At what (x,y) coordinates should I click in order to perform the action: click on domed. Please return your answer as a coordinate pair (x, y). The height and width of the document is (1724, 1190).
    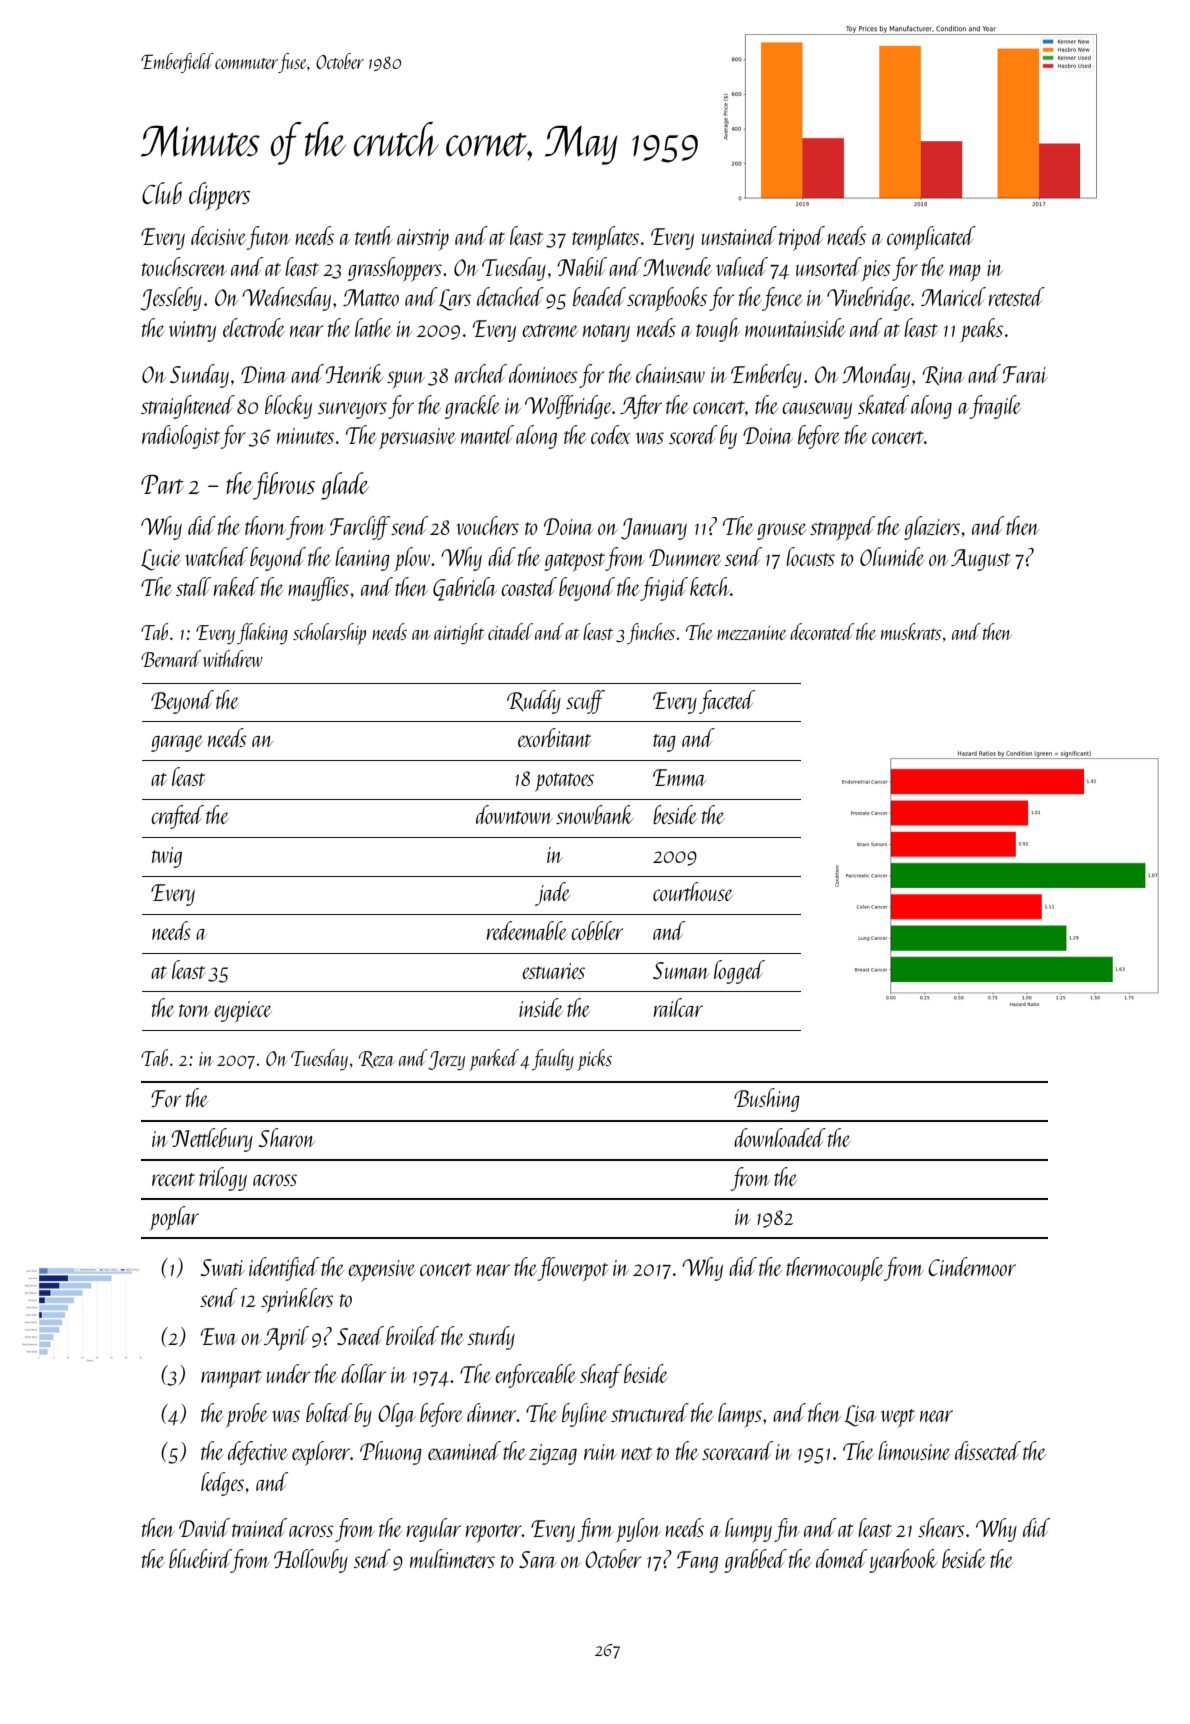
    Looking at the image, I should click on (841, 1558).
